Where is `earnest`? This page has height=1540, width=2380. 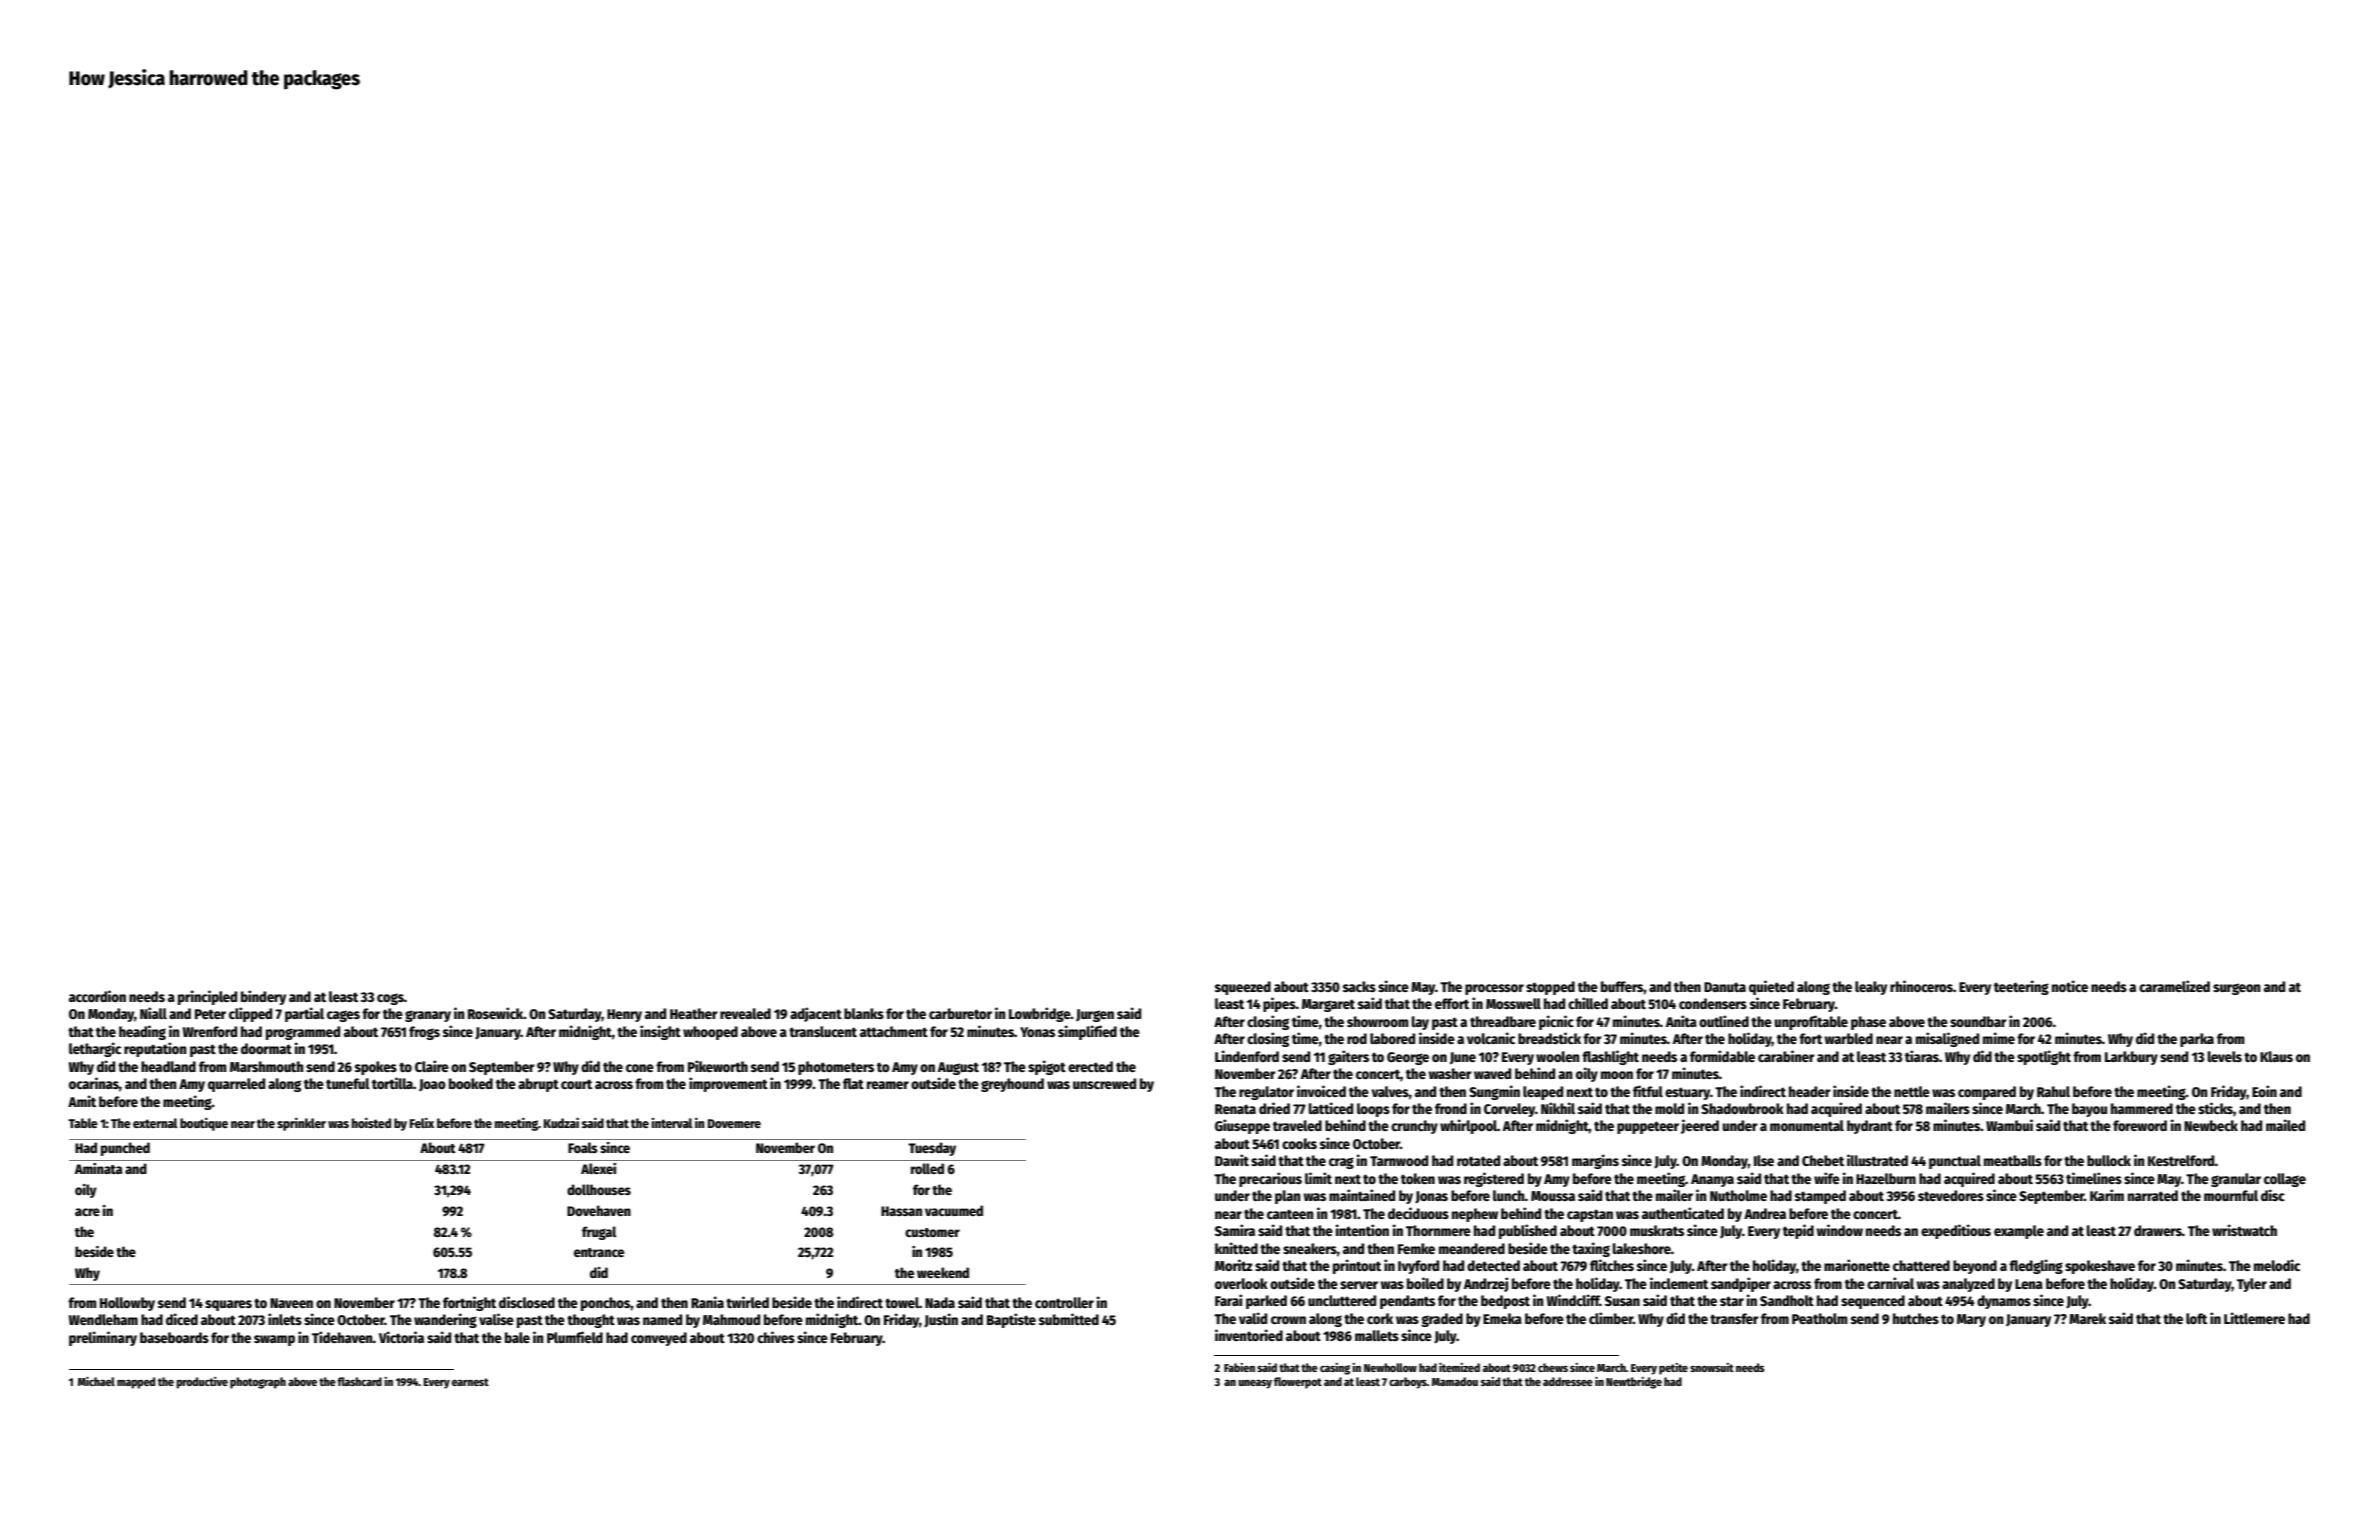 earnest is located at coordinates (470, 1382).
